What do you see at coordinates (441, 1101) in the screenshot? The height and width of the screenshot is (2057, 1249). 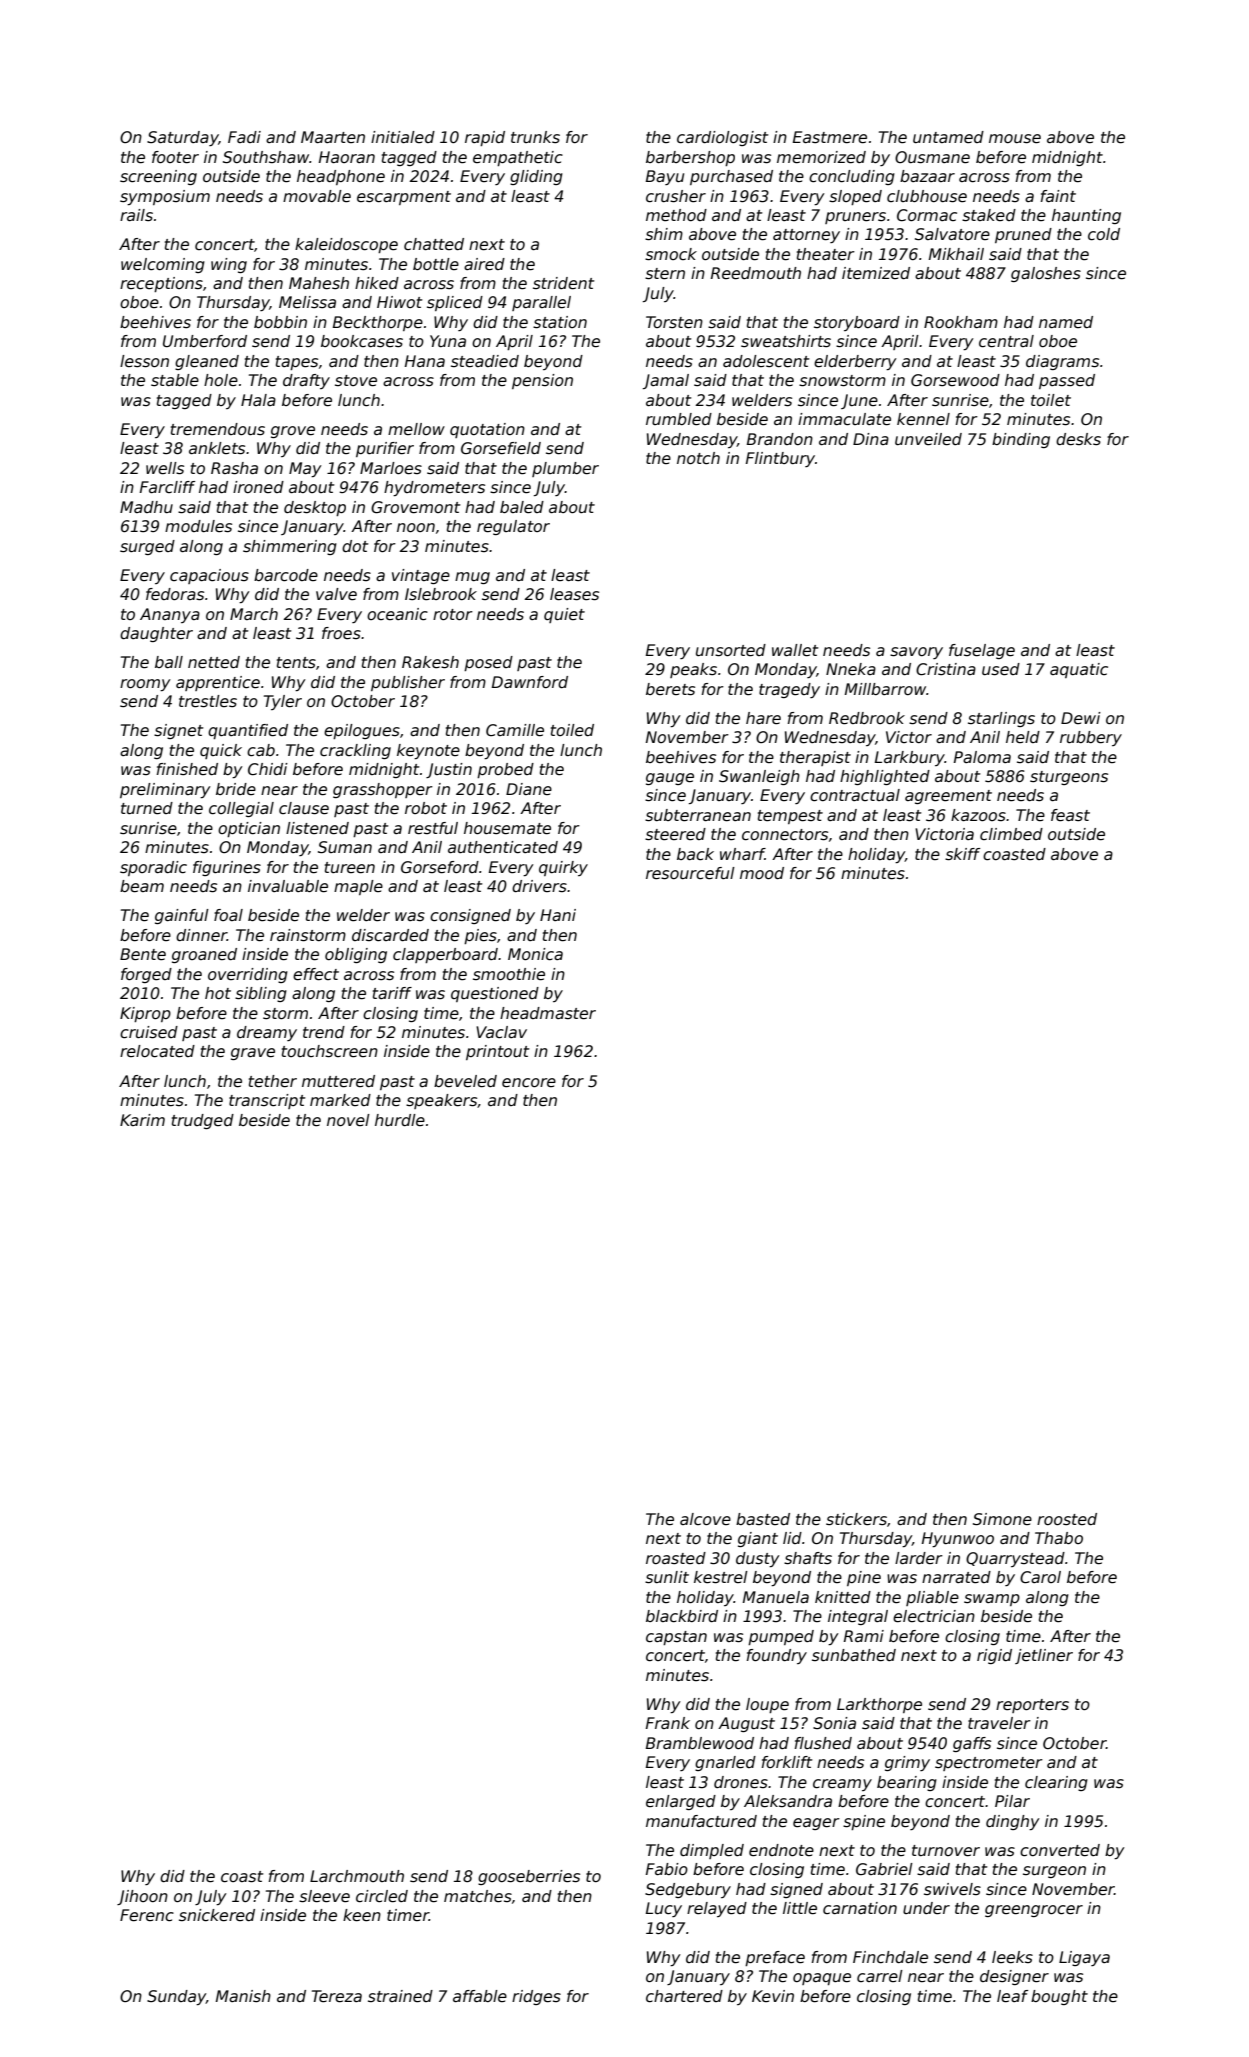 I see `speakers` at bounding box center [441, 1101].
